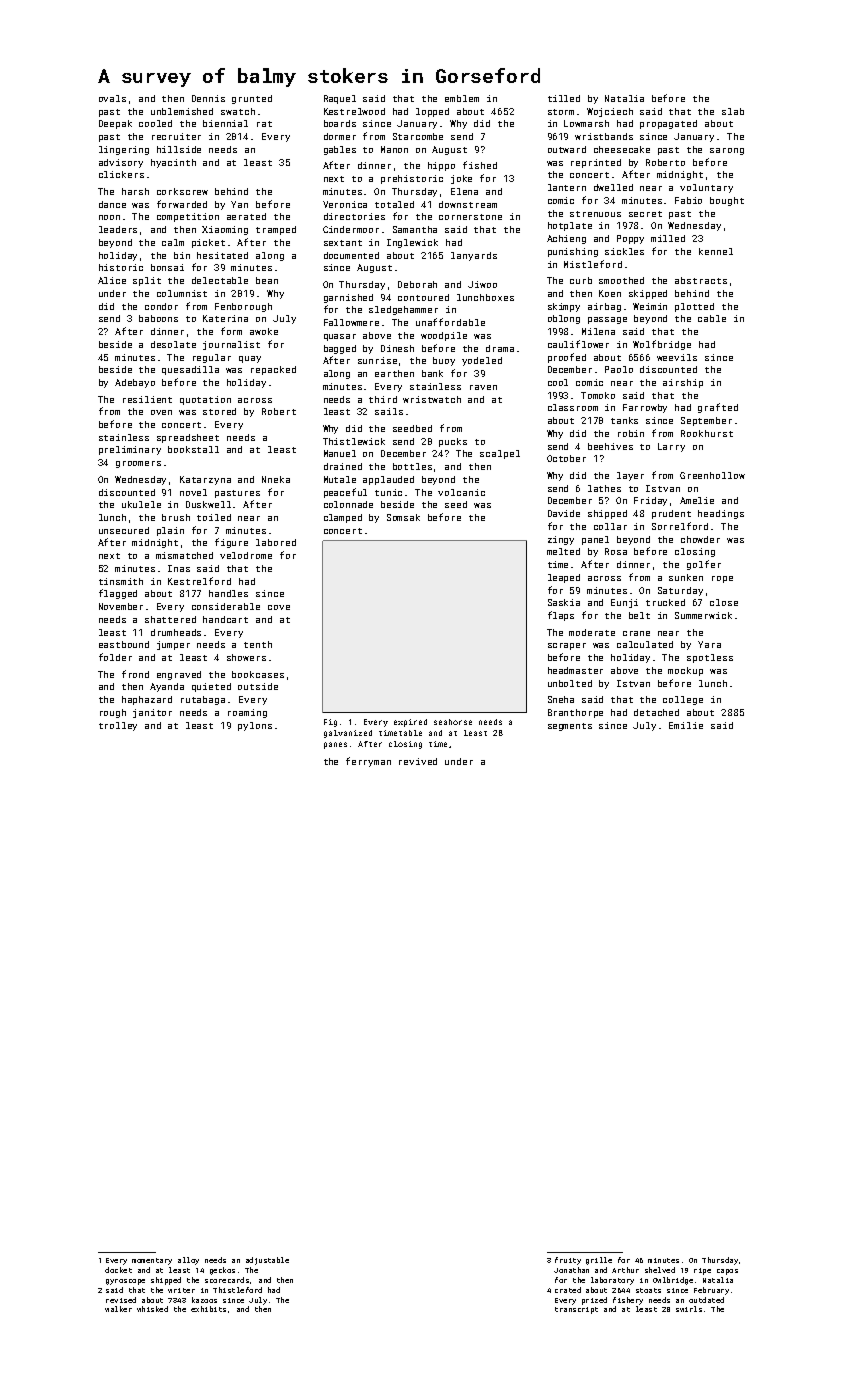  Describe the element at coordinates (225, 619) in the image. I see `handcart` at that location.
